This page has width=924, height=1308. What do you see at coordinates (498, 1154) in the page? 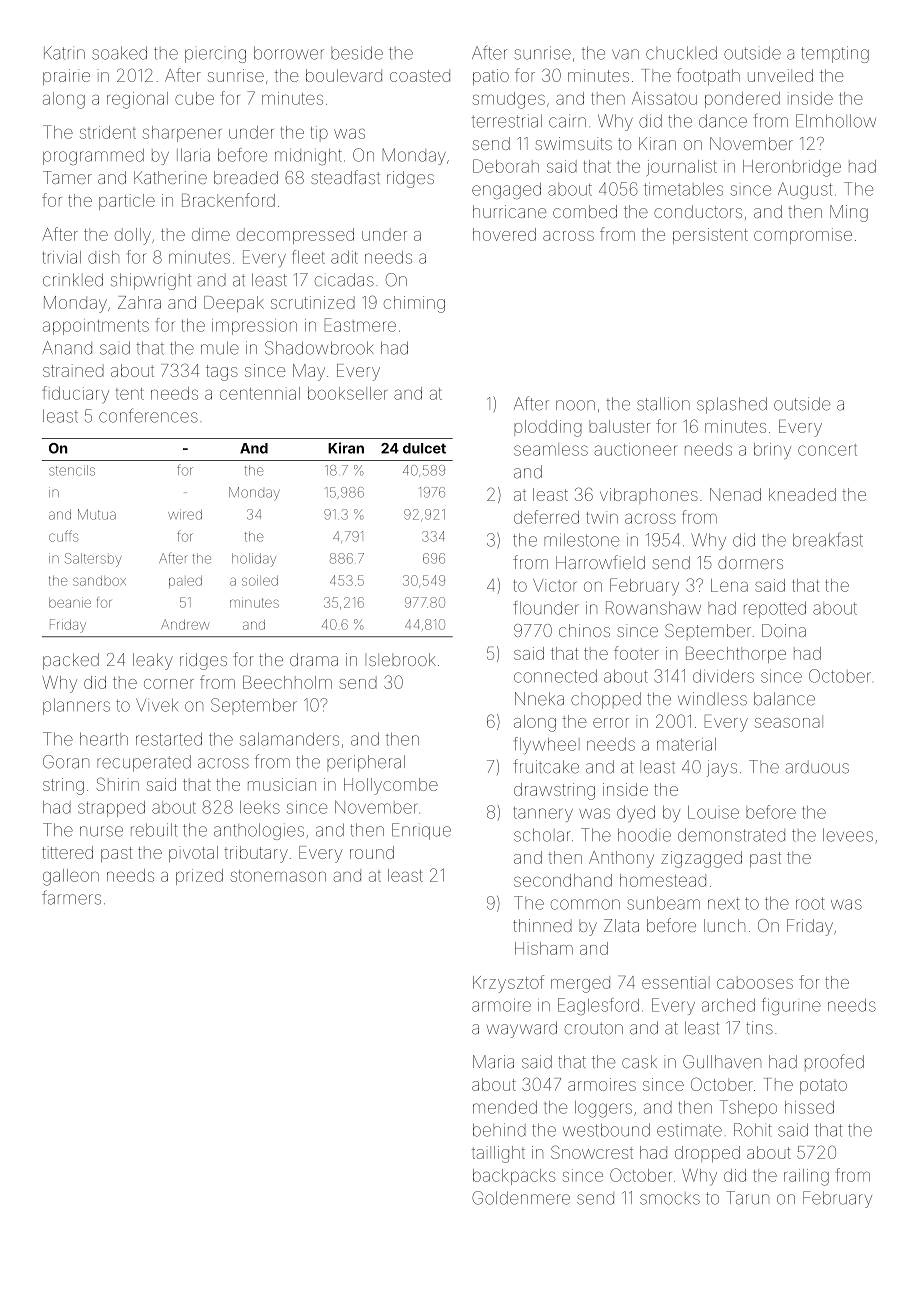
I see `taillight` at bounding box center [498, 1154].
